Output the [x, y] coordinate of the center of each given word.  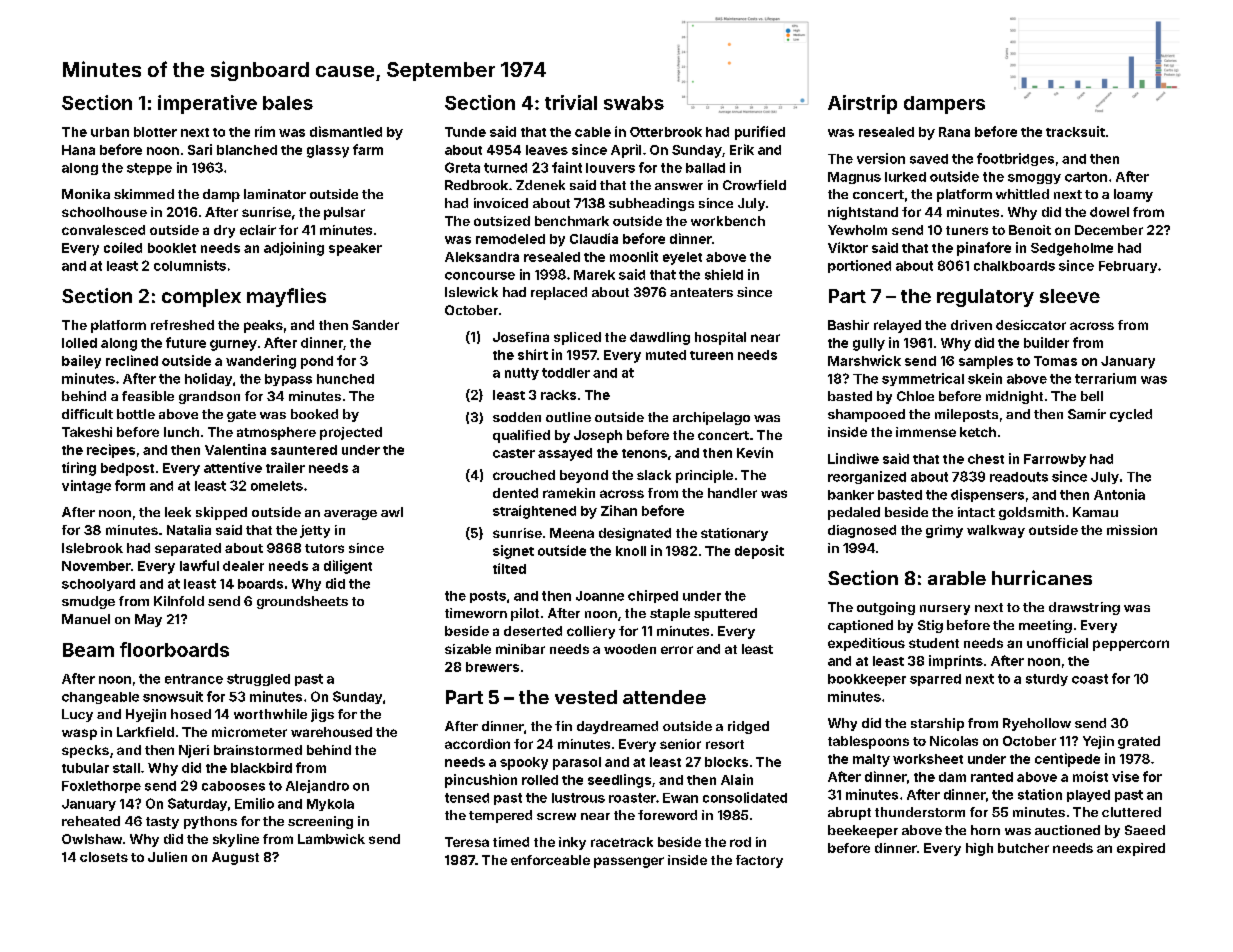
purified [760, 133]
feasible [148, 396]
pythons [210, 822]
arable [957, 578]
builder [1046, 342]
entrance [194, 679]
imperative [207, 104]
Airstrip [862, 104]
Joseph [598, 436]
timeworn [476, 613]
